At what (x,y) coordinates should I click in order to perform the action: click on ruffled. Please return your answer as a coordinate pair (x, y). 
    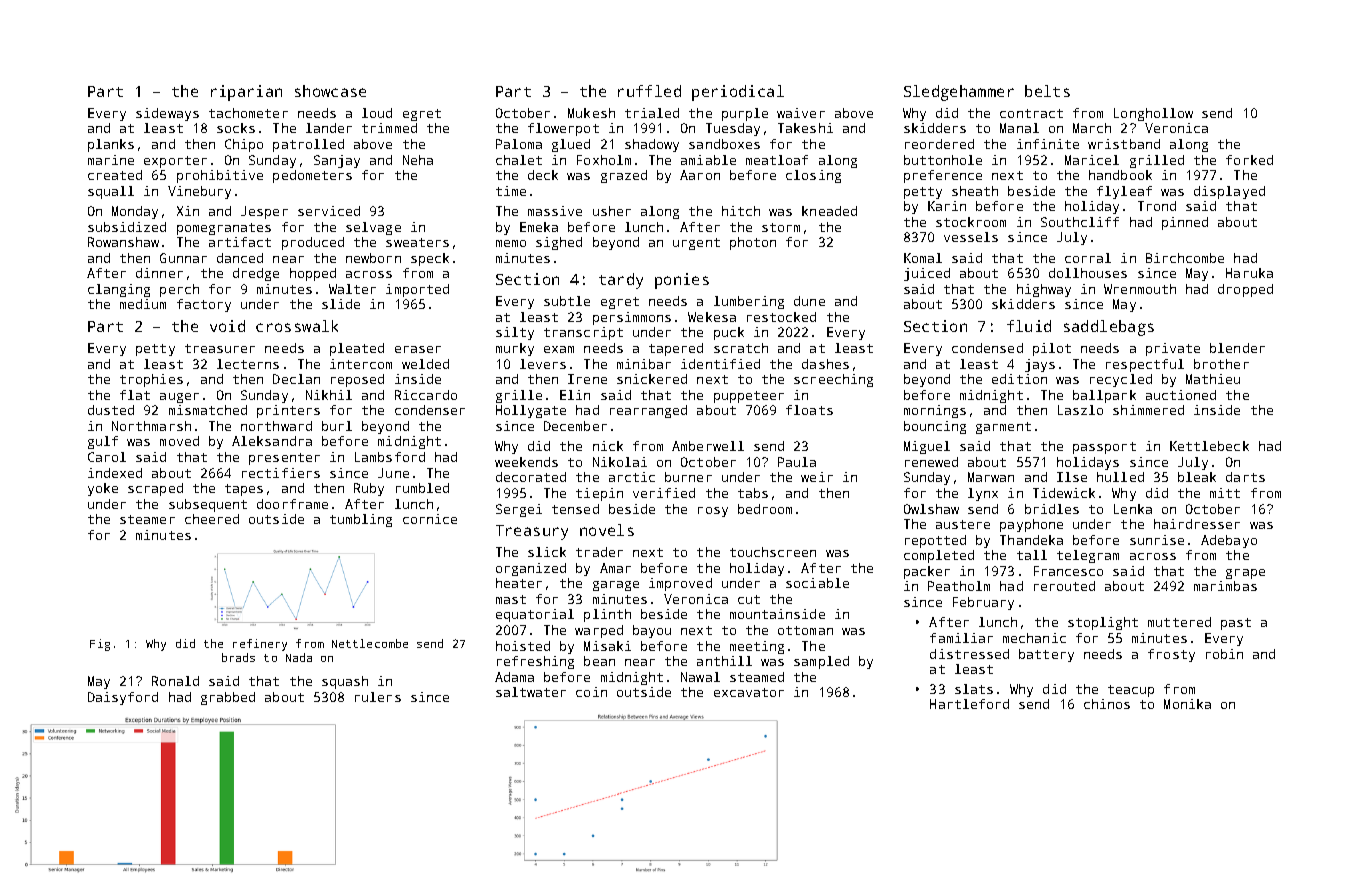
    Looking at the image, I should click on (649, 91).
